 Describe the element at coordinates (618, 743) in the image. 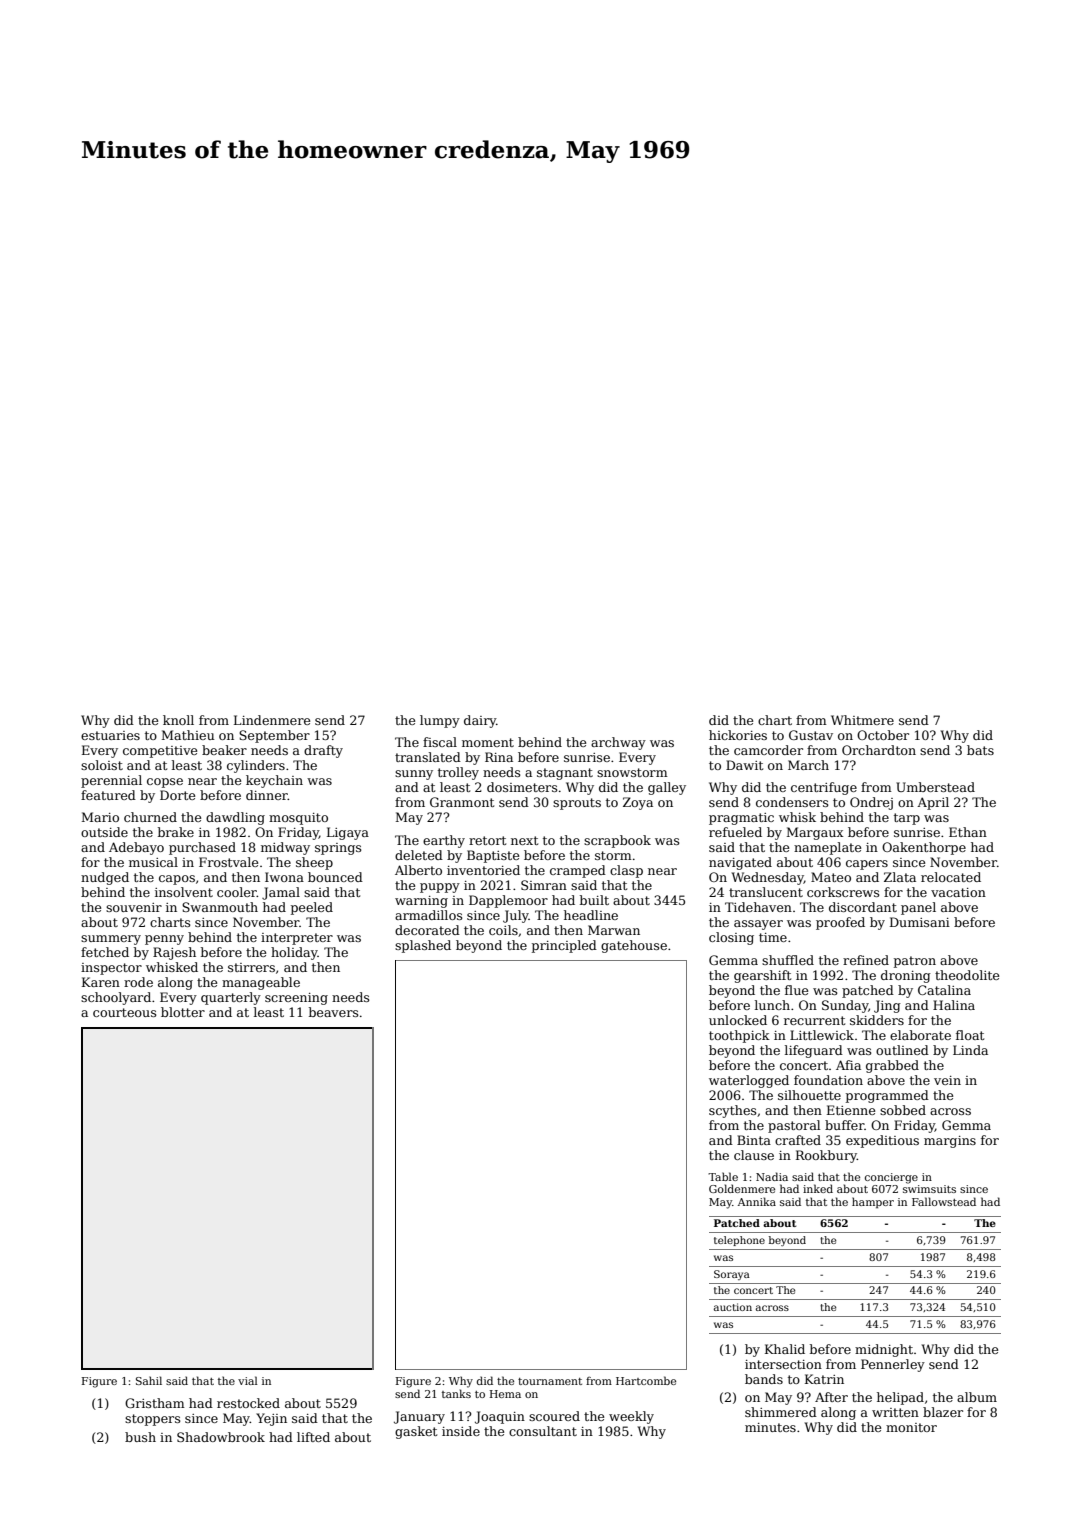

I see `archway` at that location.
